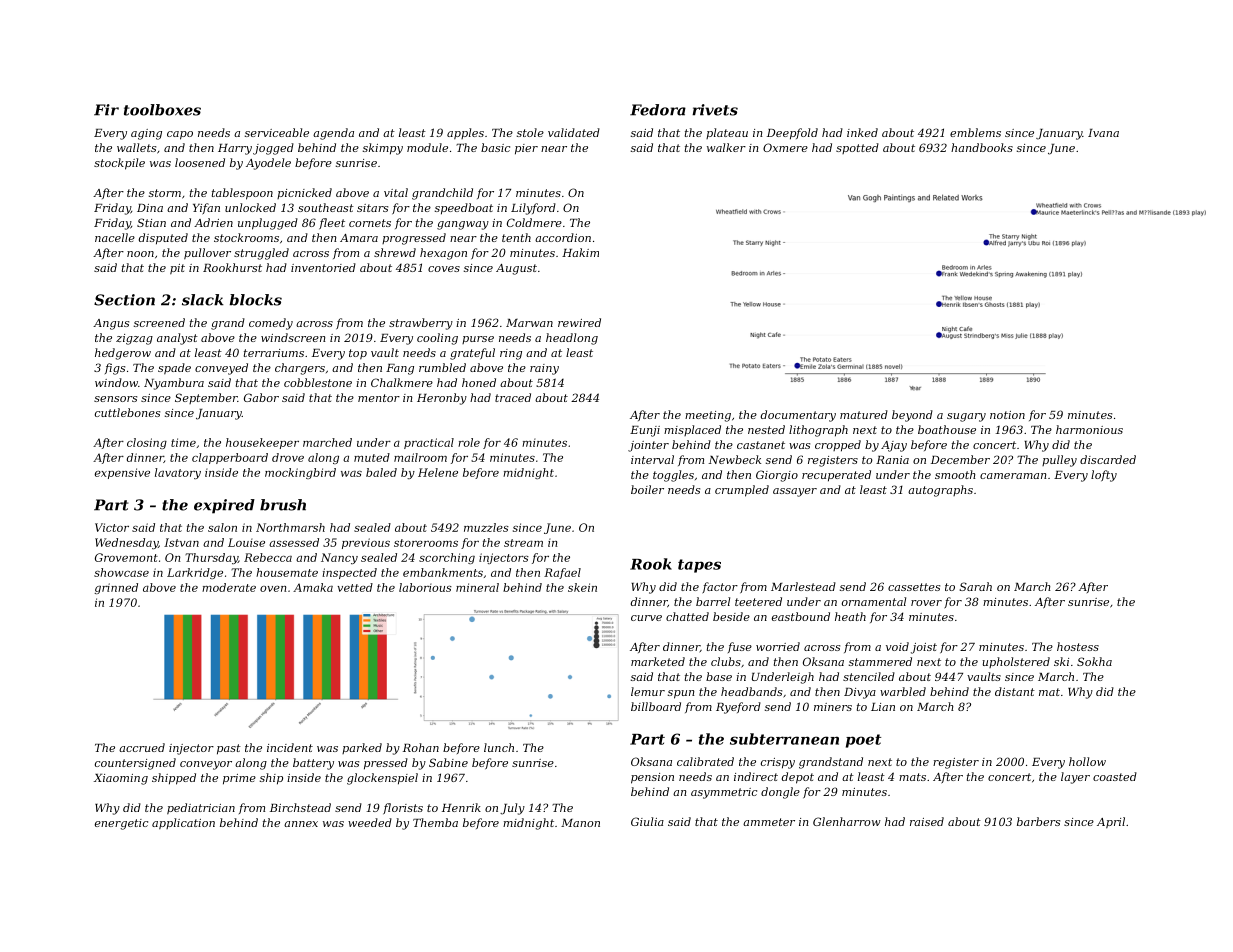 The width and height of the page is (1233, 952). I want to click on Section, so click(124, 300).
